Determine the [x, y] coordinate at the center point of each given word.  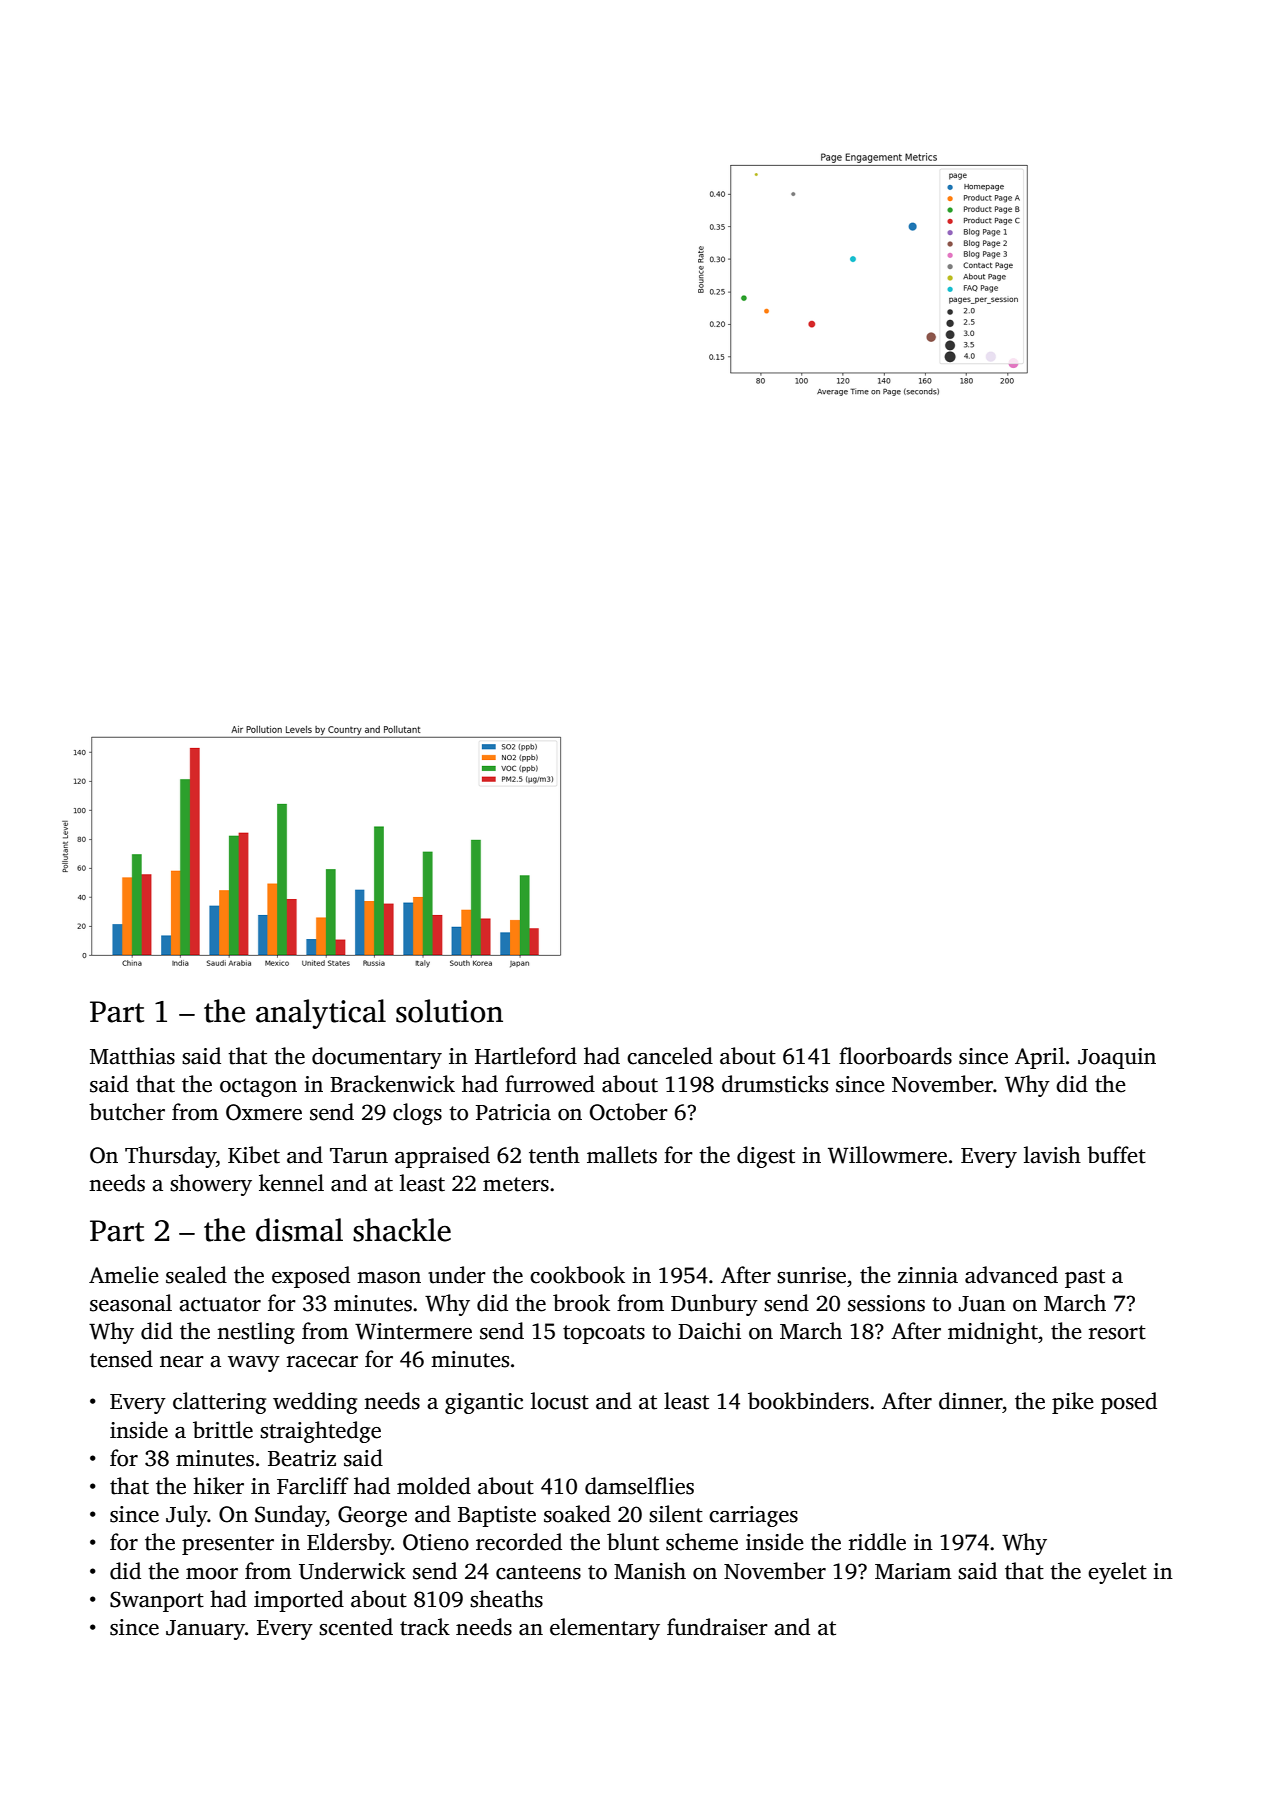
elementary [605, 1629]
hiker [218, 1486]
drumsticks [775, 1084]
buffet [1116, 1155]
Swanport [157, 1601]
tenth [554, 1155]
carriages [753, 1516]
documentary [377, 1058]
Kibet [254, 1155]
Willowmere [887, 1155]
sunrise [811, 1275]
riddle [877, 1542]
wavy [254, 1364]
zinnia [928, 1275]
